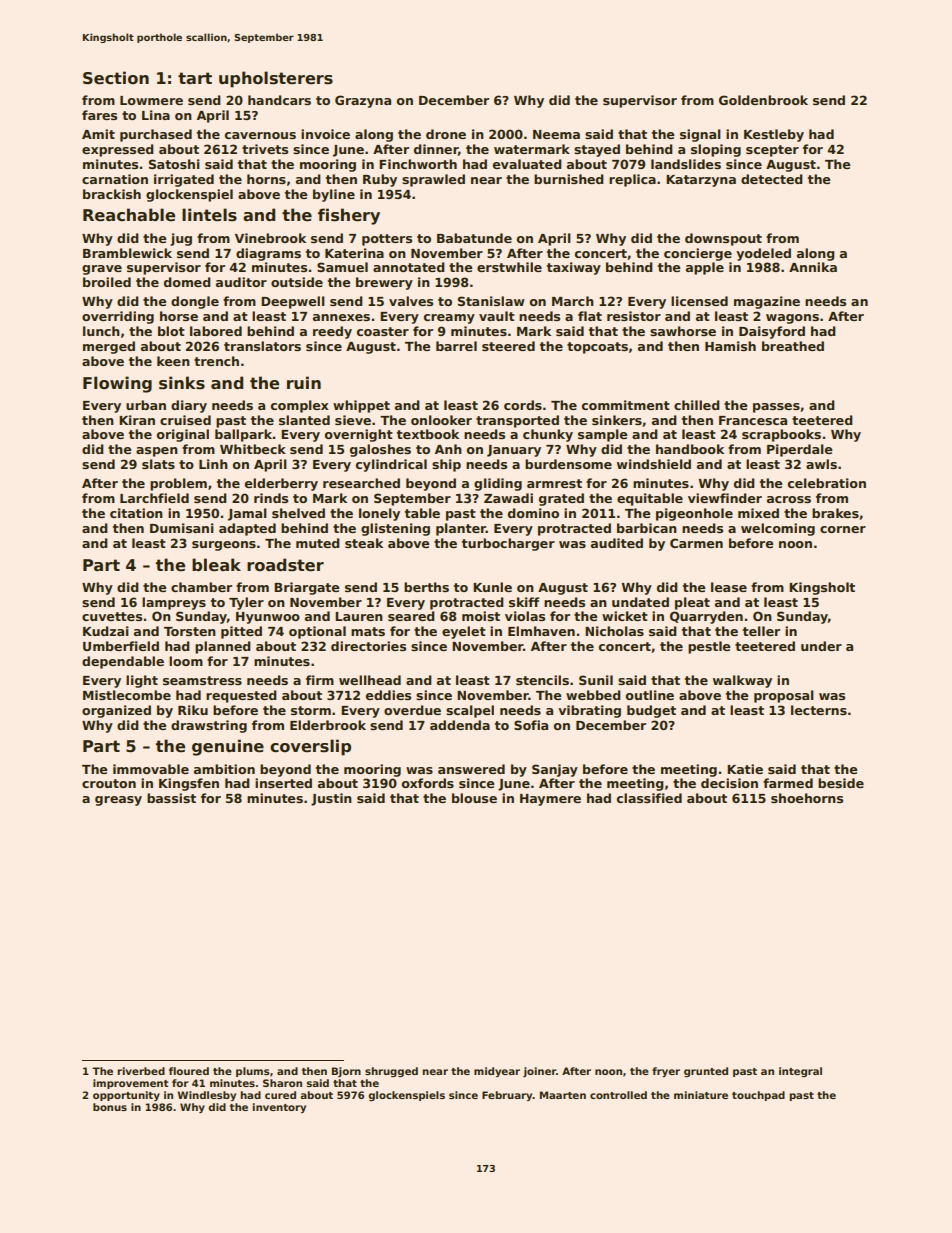 The image size is (952, 1233). I want to click on bonus, so click(110, 1107).
